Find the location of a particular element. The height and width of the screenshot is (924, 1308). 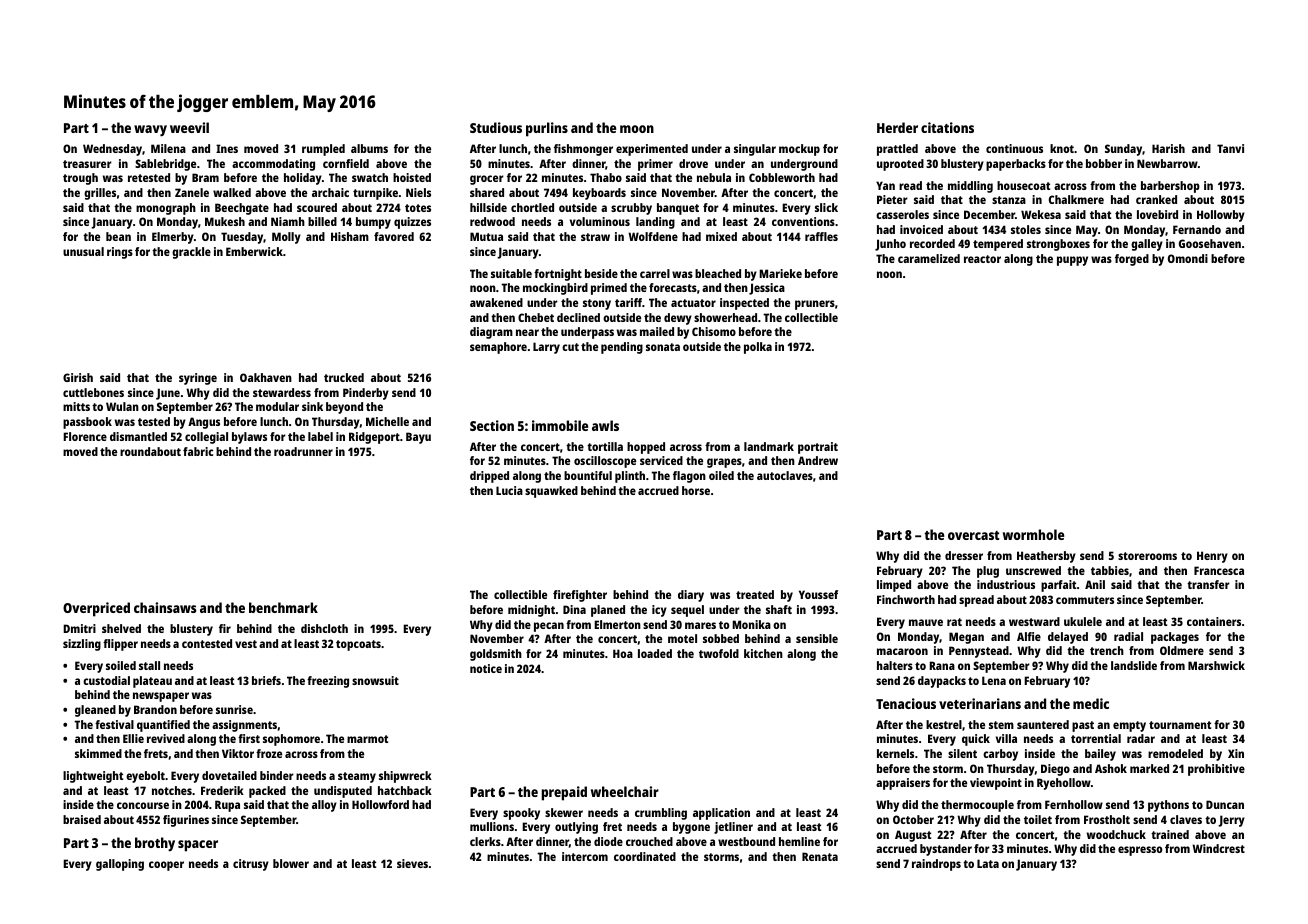

sieves is located at coordinates (412, 863).
